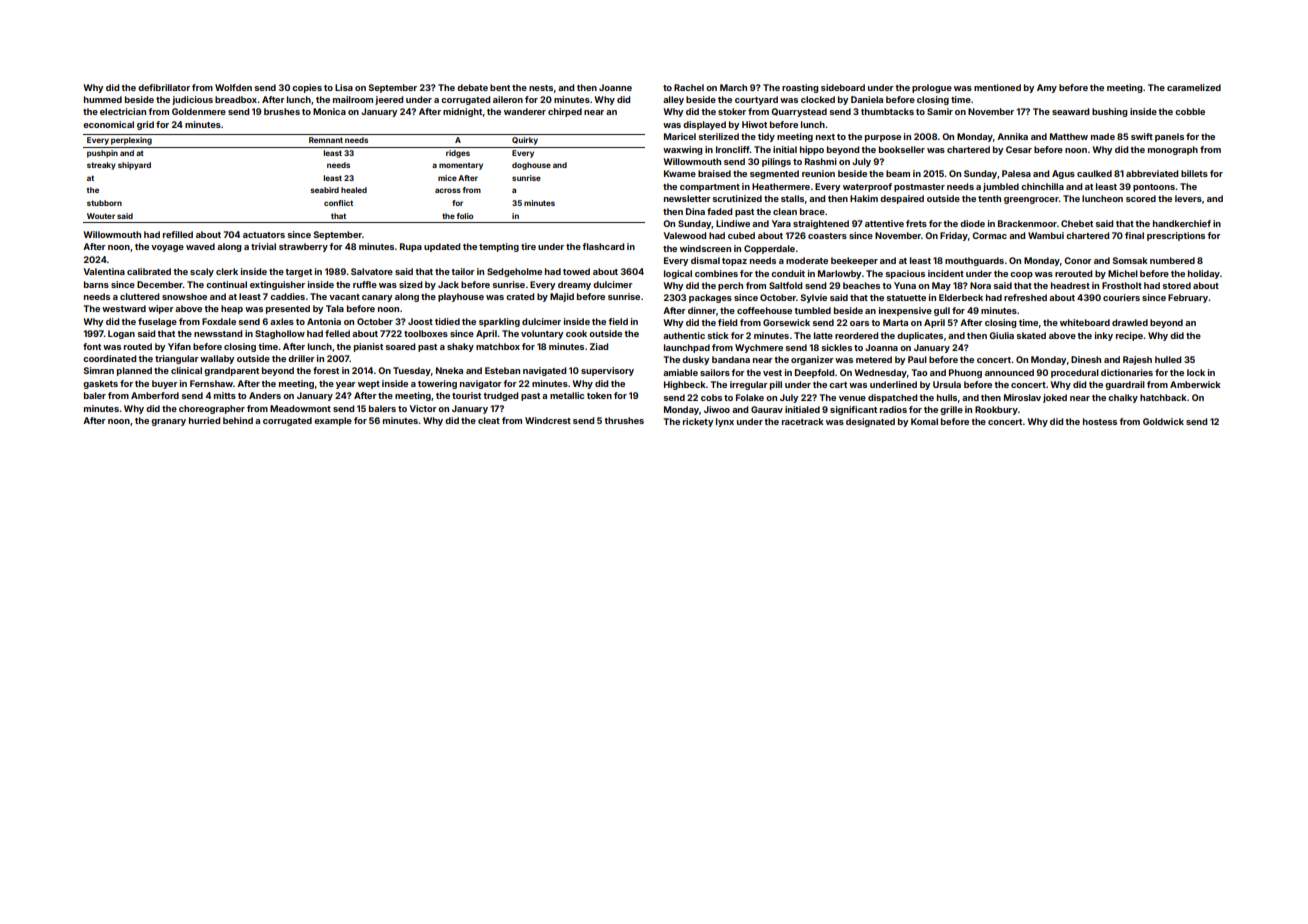  What do you see at coordinates (1104, 336) in the page?
I see `inky` at bounding box center [1104, 336].
